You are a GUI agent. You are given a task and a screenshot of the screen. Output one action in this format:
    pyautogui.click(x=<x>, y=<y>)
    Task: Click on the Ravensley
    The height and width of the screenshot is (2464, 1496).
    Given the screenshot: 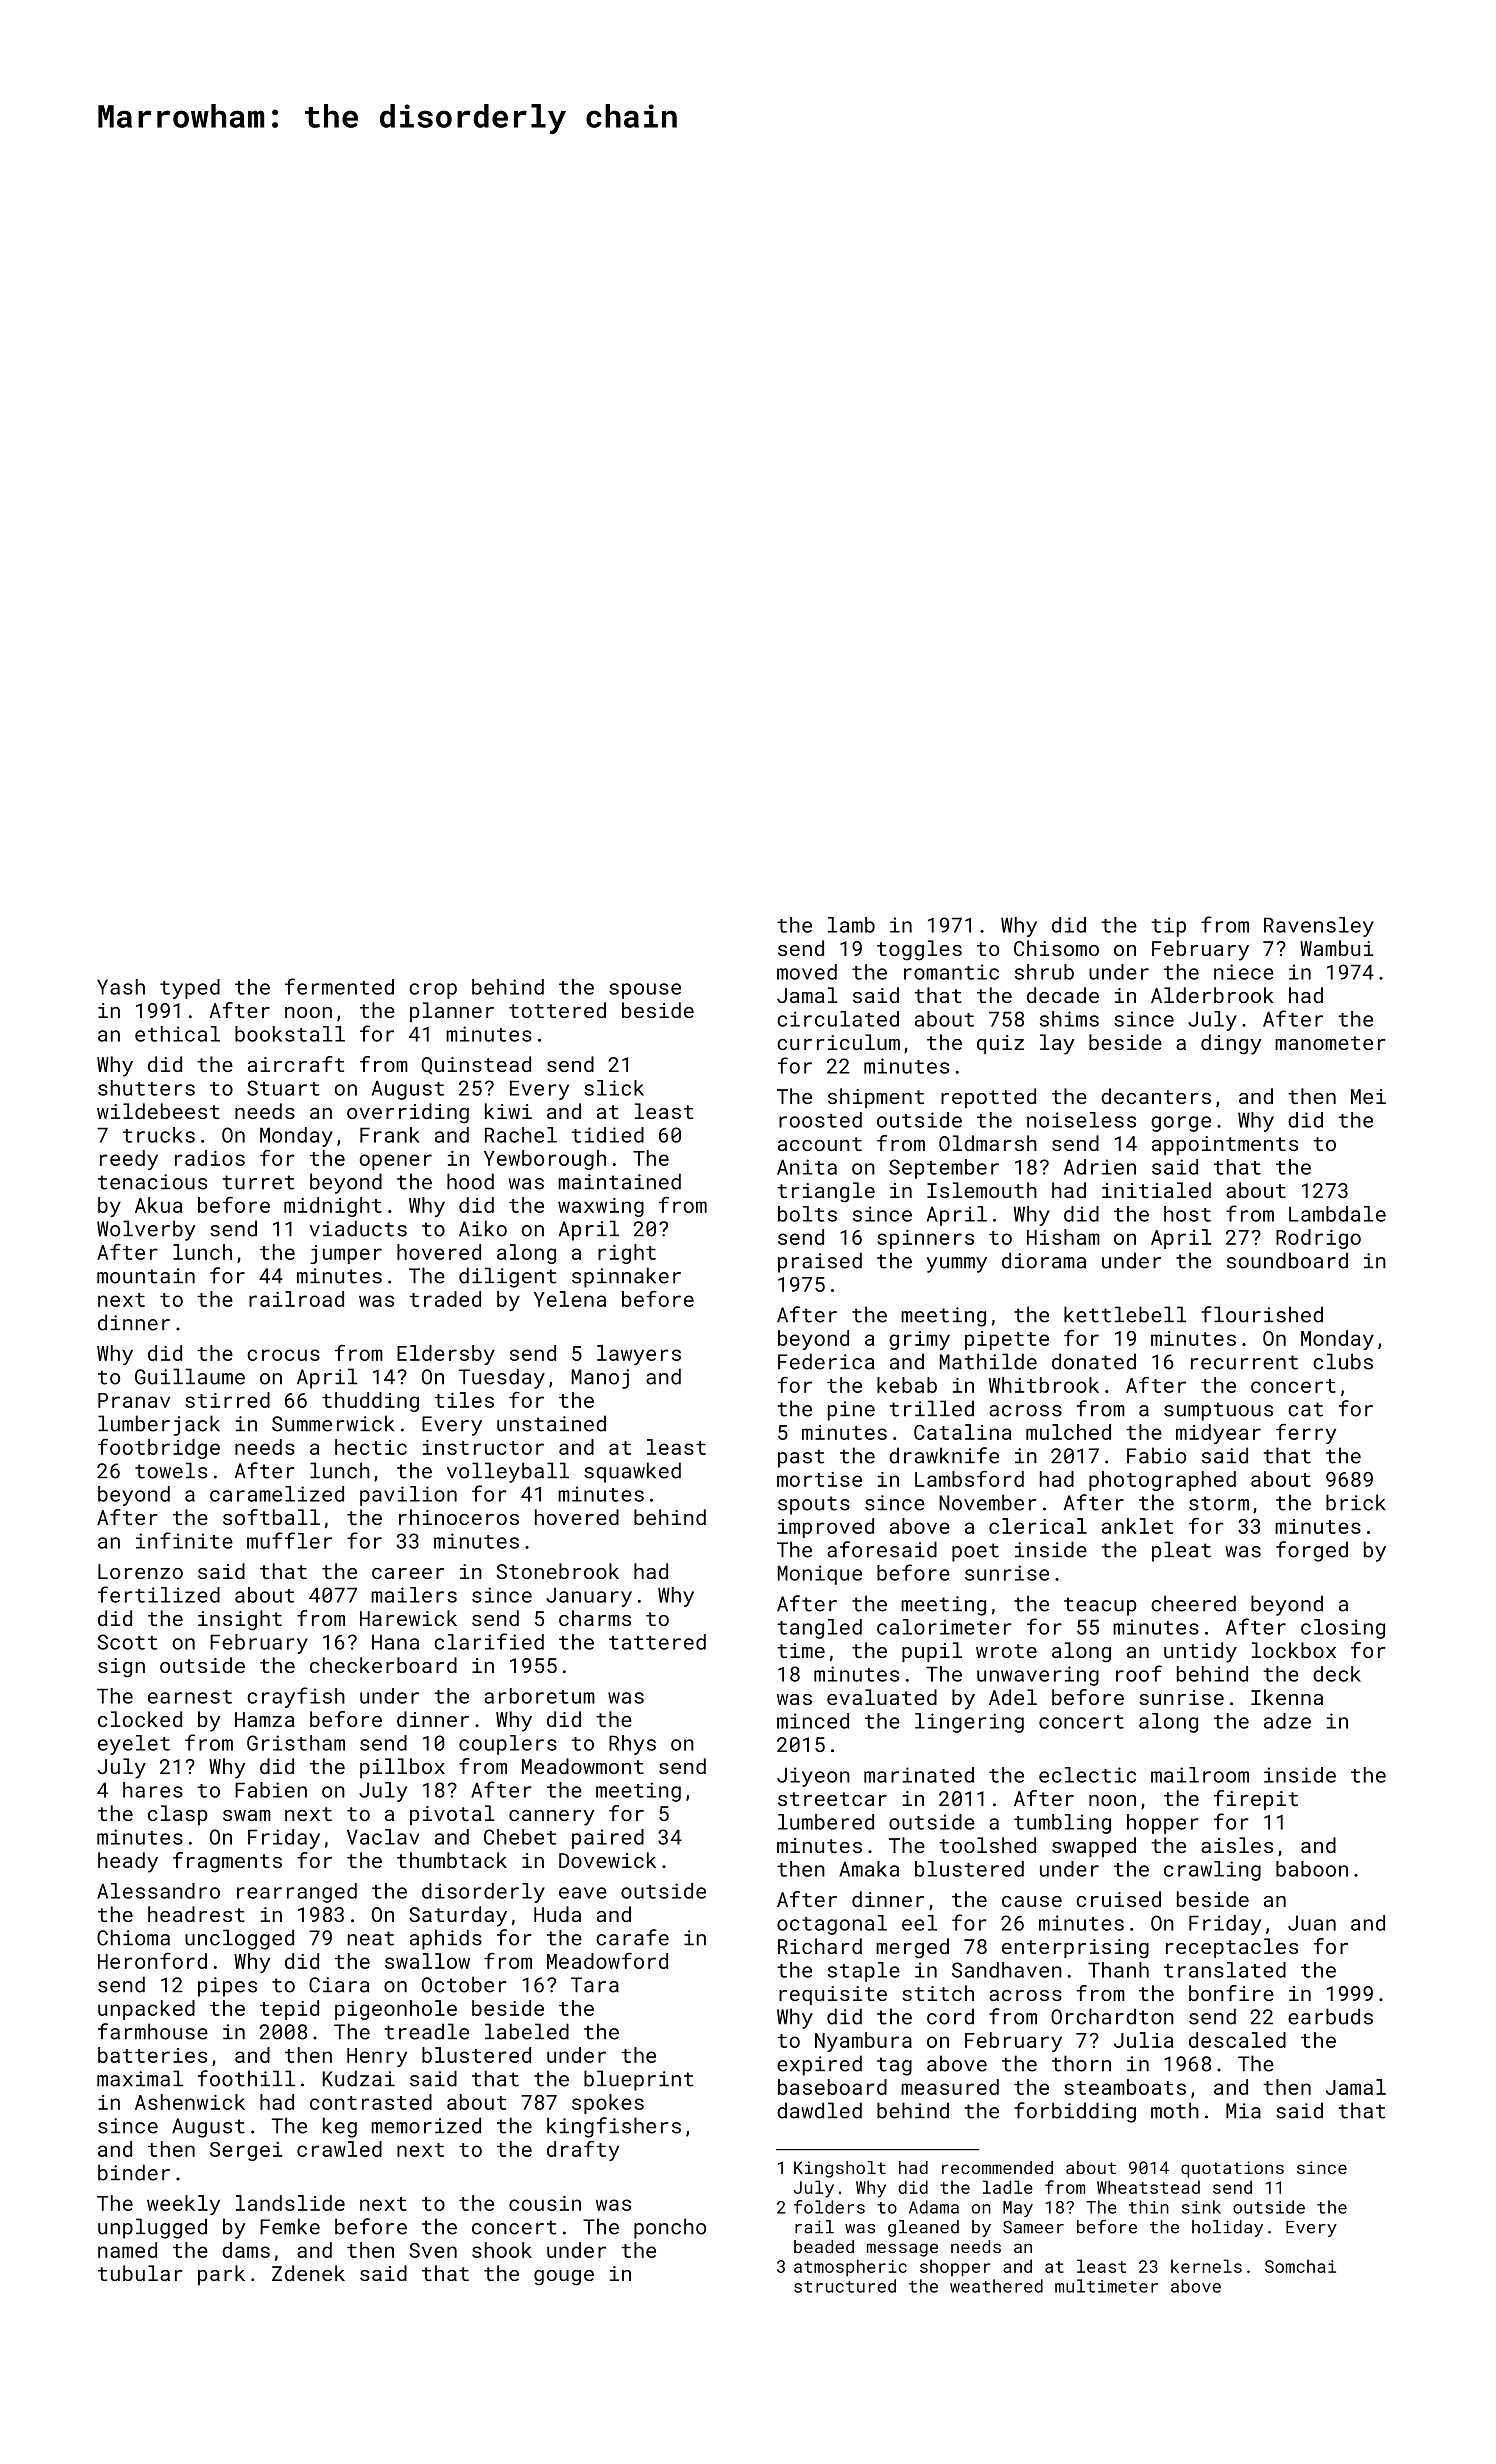 What is the action you would take?
    pyautogui.click(x=1319, y=927)
